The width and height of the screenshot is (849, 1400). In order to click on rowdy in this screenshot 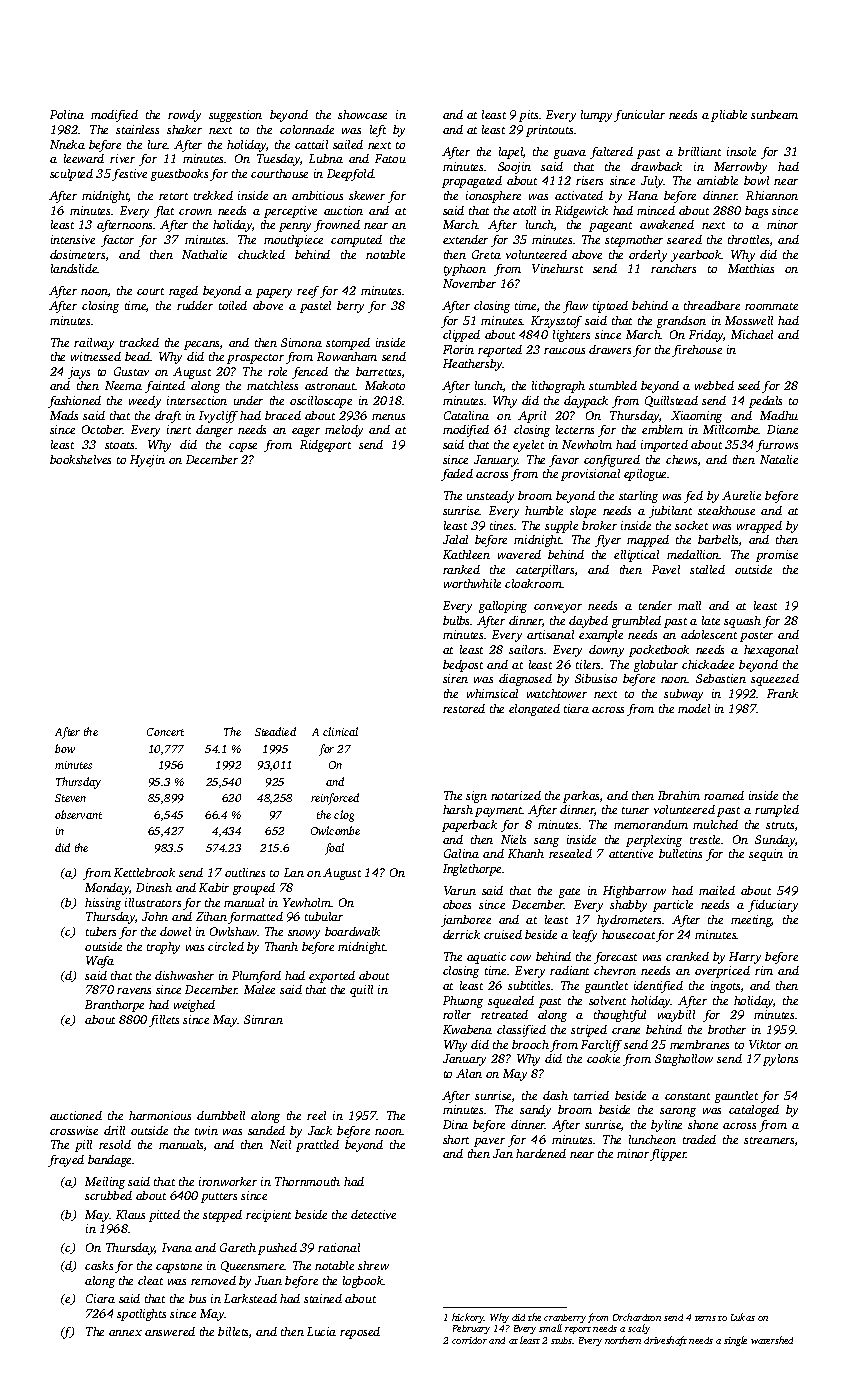, I will do `click(184, 116)`.
